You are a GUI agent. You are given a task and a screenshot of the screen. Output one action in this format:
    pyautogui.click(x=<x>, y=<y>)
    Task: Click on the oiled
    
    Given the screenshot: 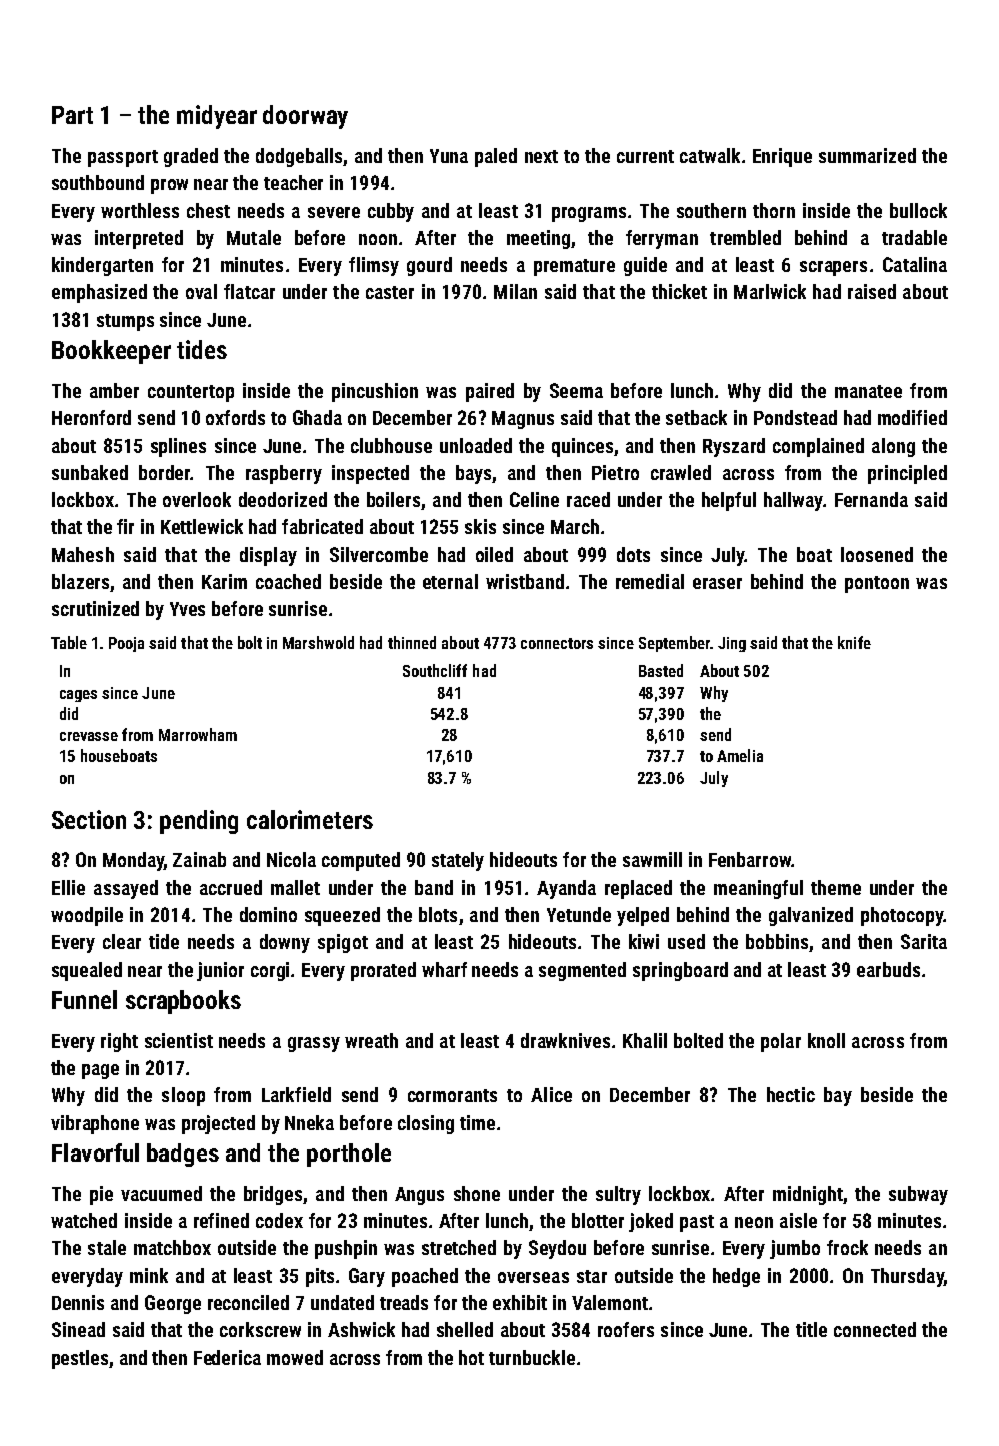 What is the action you would take?
    pyautogui.click(x=494, y=554)
